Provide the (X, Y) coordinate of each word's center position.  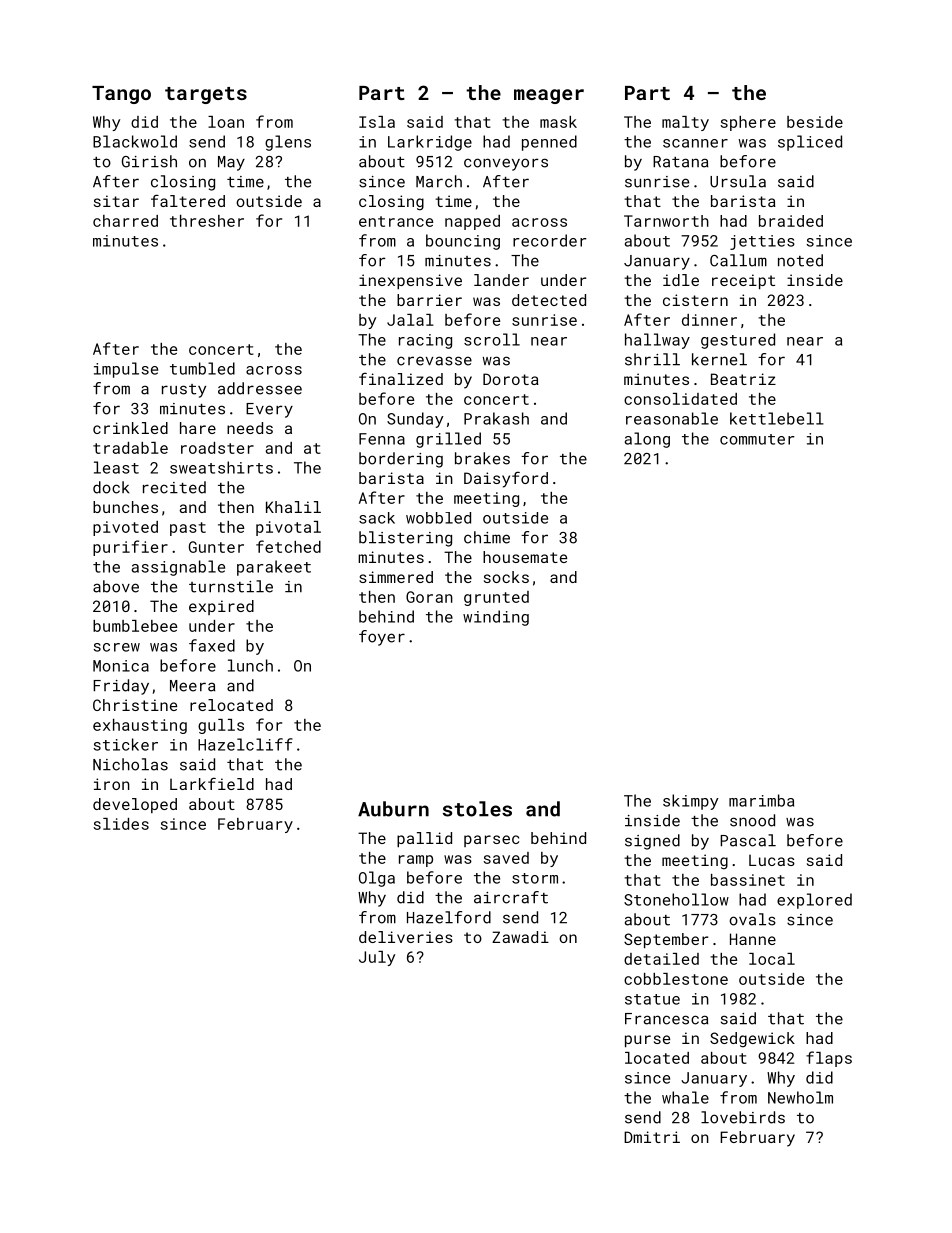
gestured (738, 341)
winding (496, 618)
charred (125, 221)
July (377, 958)
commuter (757, 439)
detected (549, 300)
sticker (126, 744)
